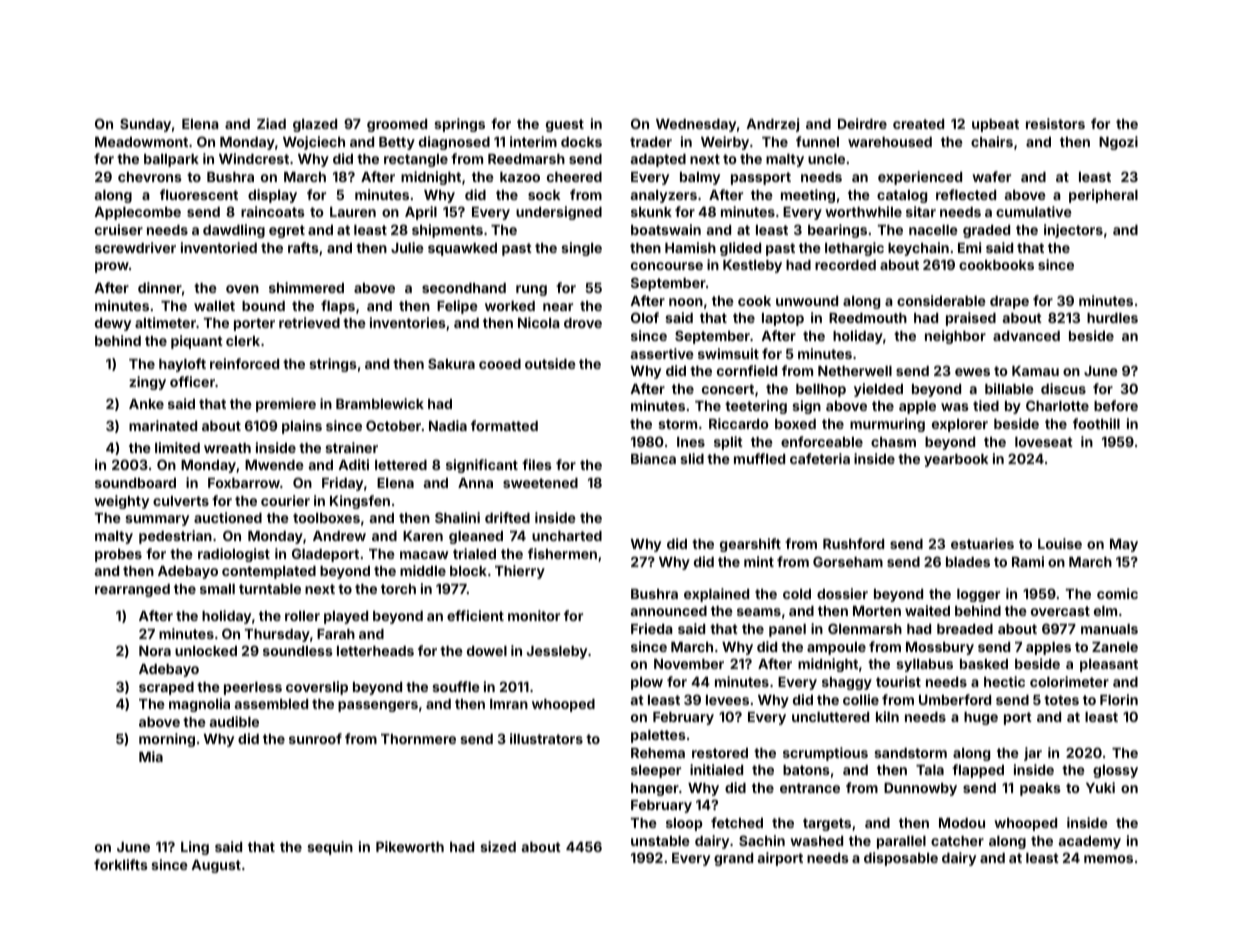 This image has height=952, width=1233. I want to click on forklifts, so click(121, 864).
